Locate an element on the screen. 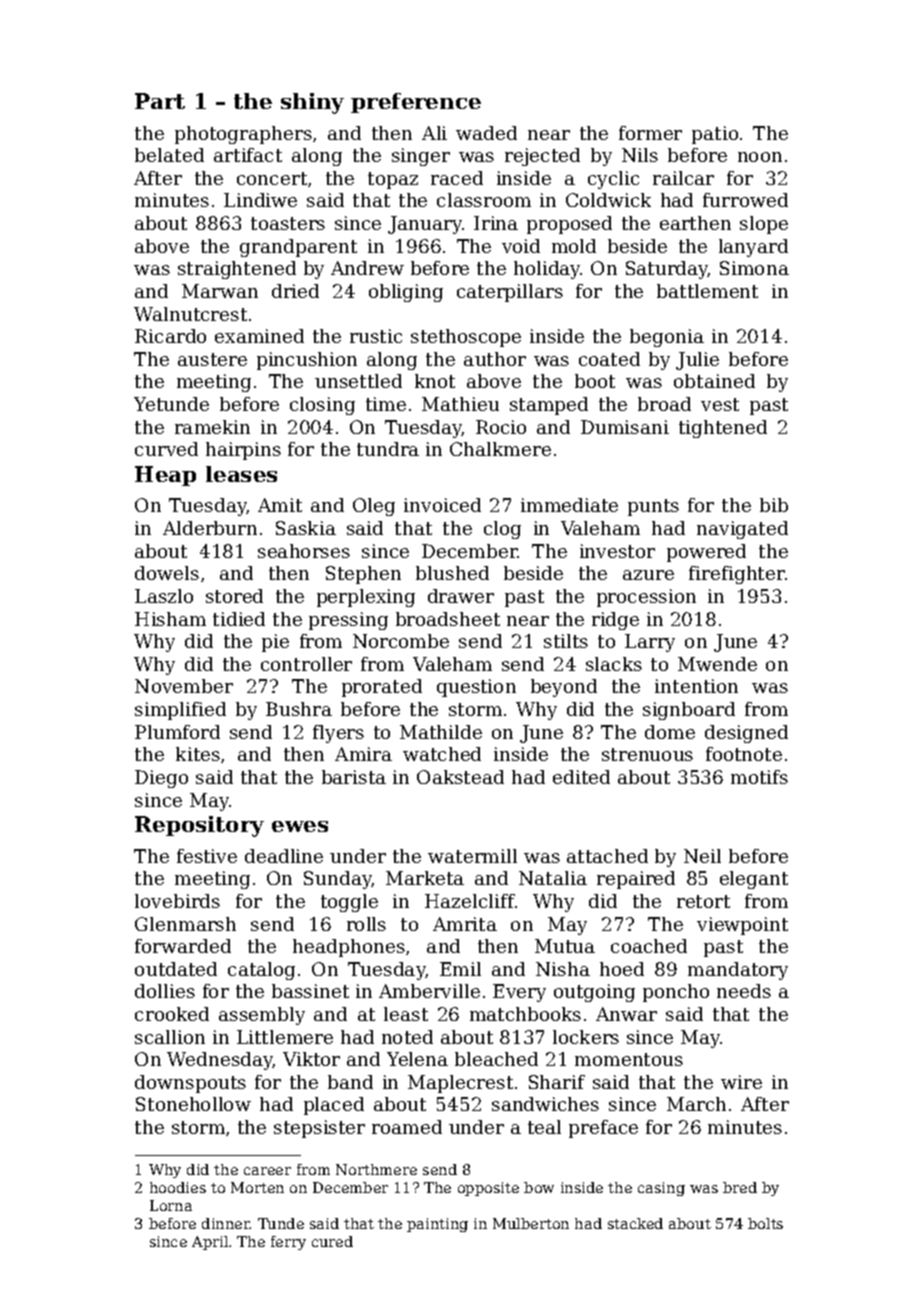 This screenshot has height=1314, width=924. Part is located at coordinates (160, 101).
